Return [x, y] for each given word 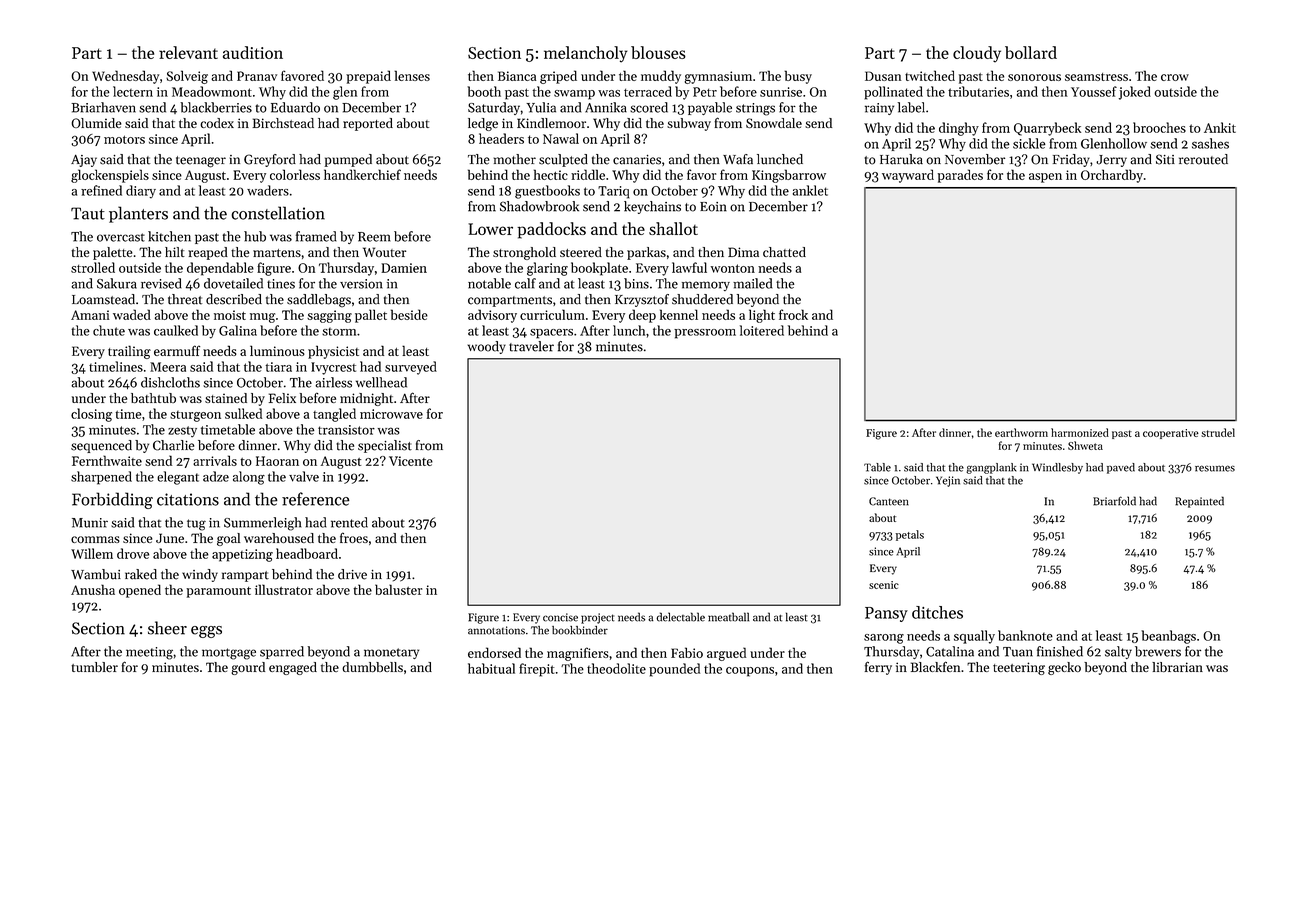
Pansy [886, 614]
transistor [346, 430]
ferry [878, 668]
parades [960, 176]
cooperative [1171, 434]
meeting [149, 653]
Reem [374, 237]
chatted [784, 252]
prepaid [368, 77]
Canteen [889, 501]
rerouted [1203, 159]
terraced [648, 91]
